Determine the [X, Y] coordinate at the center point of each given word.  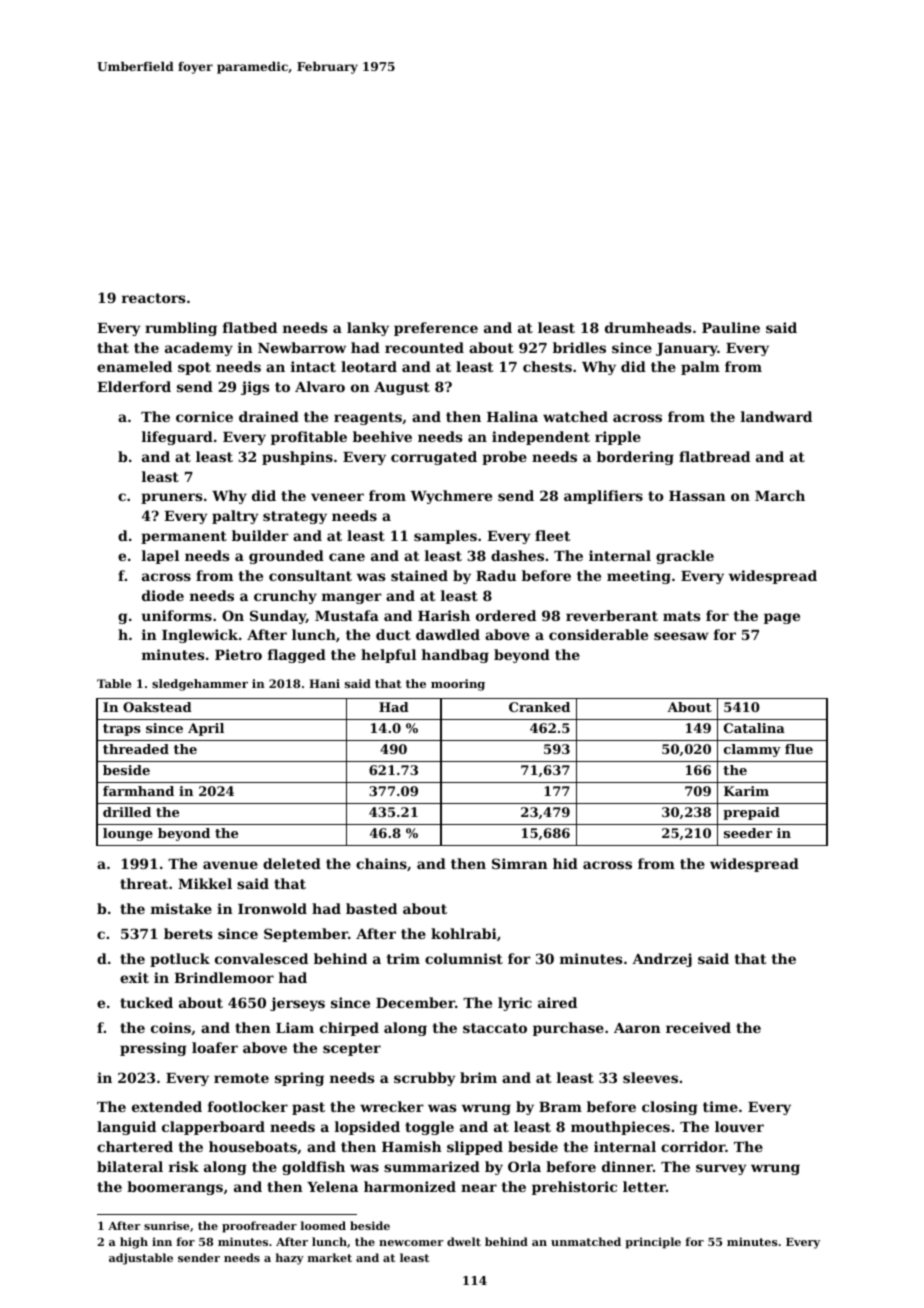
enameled [134, 366]
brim [478, 1077]
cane [347, 557]
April [206, 729]
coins [171, 1027]
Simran [520, 863]
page [782, 618]
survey [721, 1169]
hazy [289, 1259]
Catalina [754, 728]
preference [436, 329]
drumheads [648, 327]
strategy [295, 517]
